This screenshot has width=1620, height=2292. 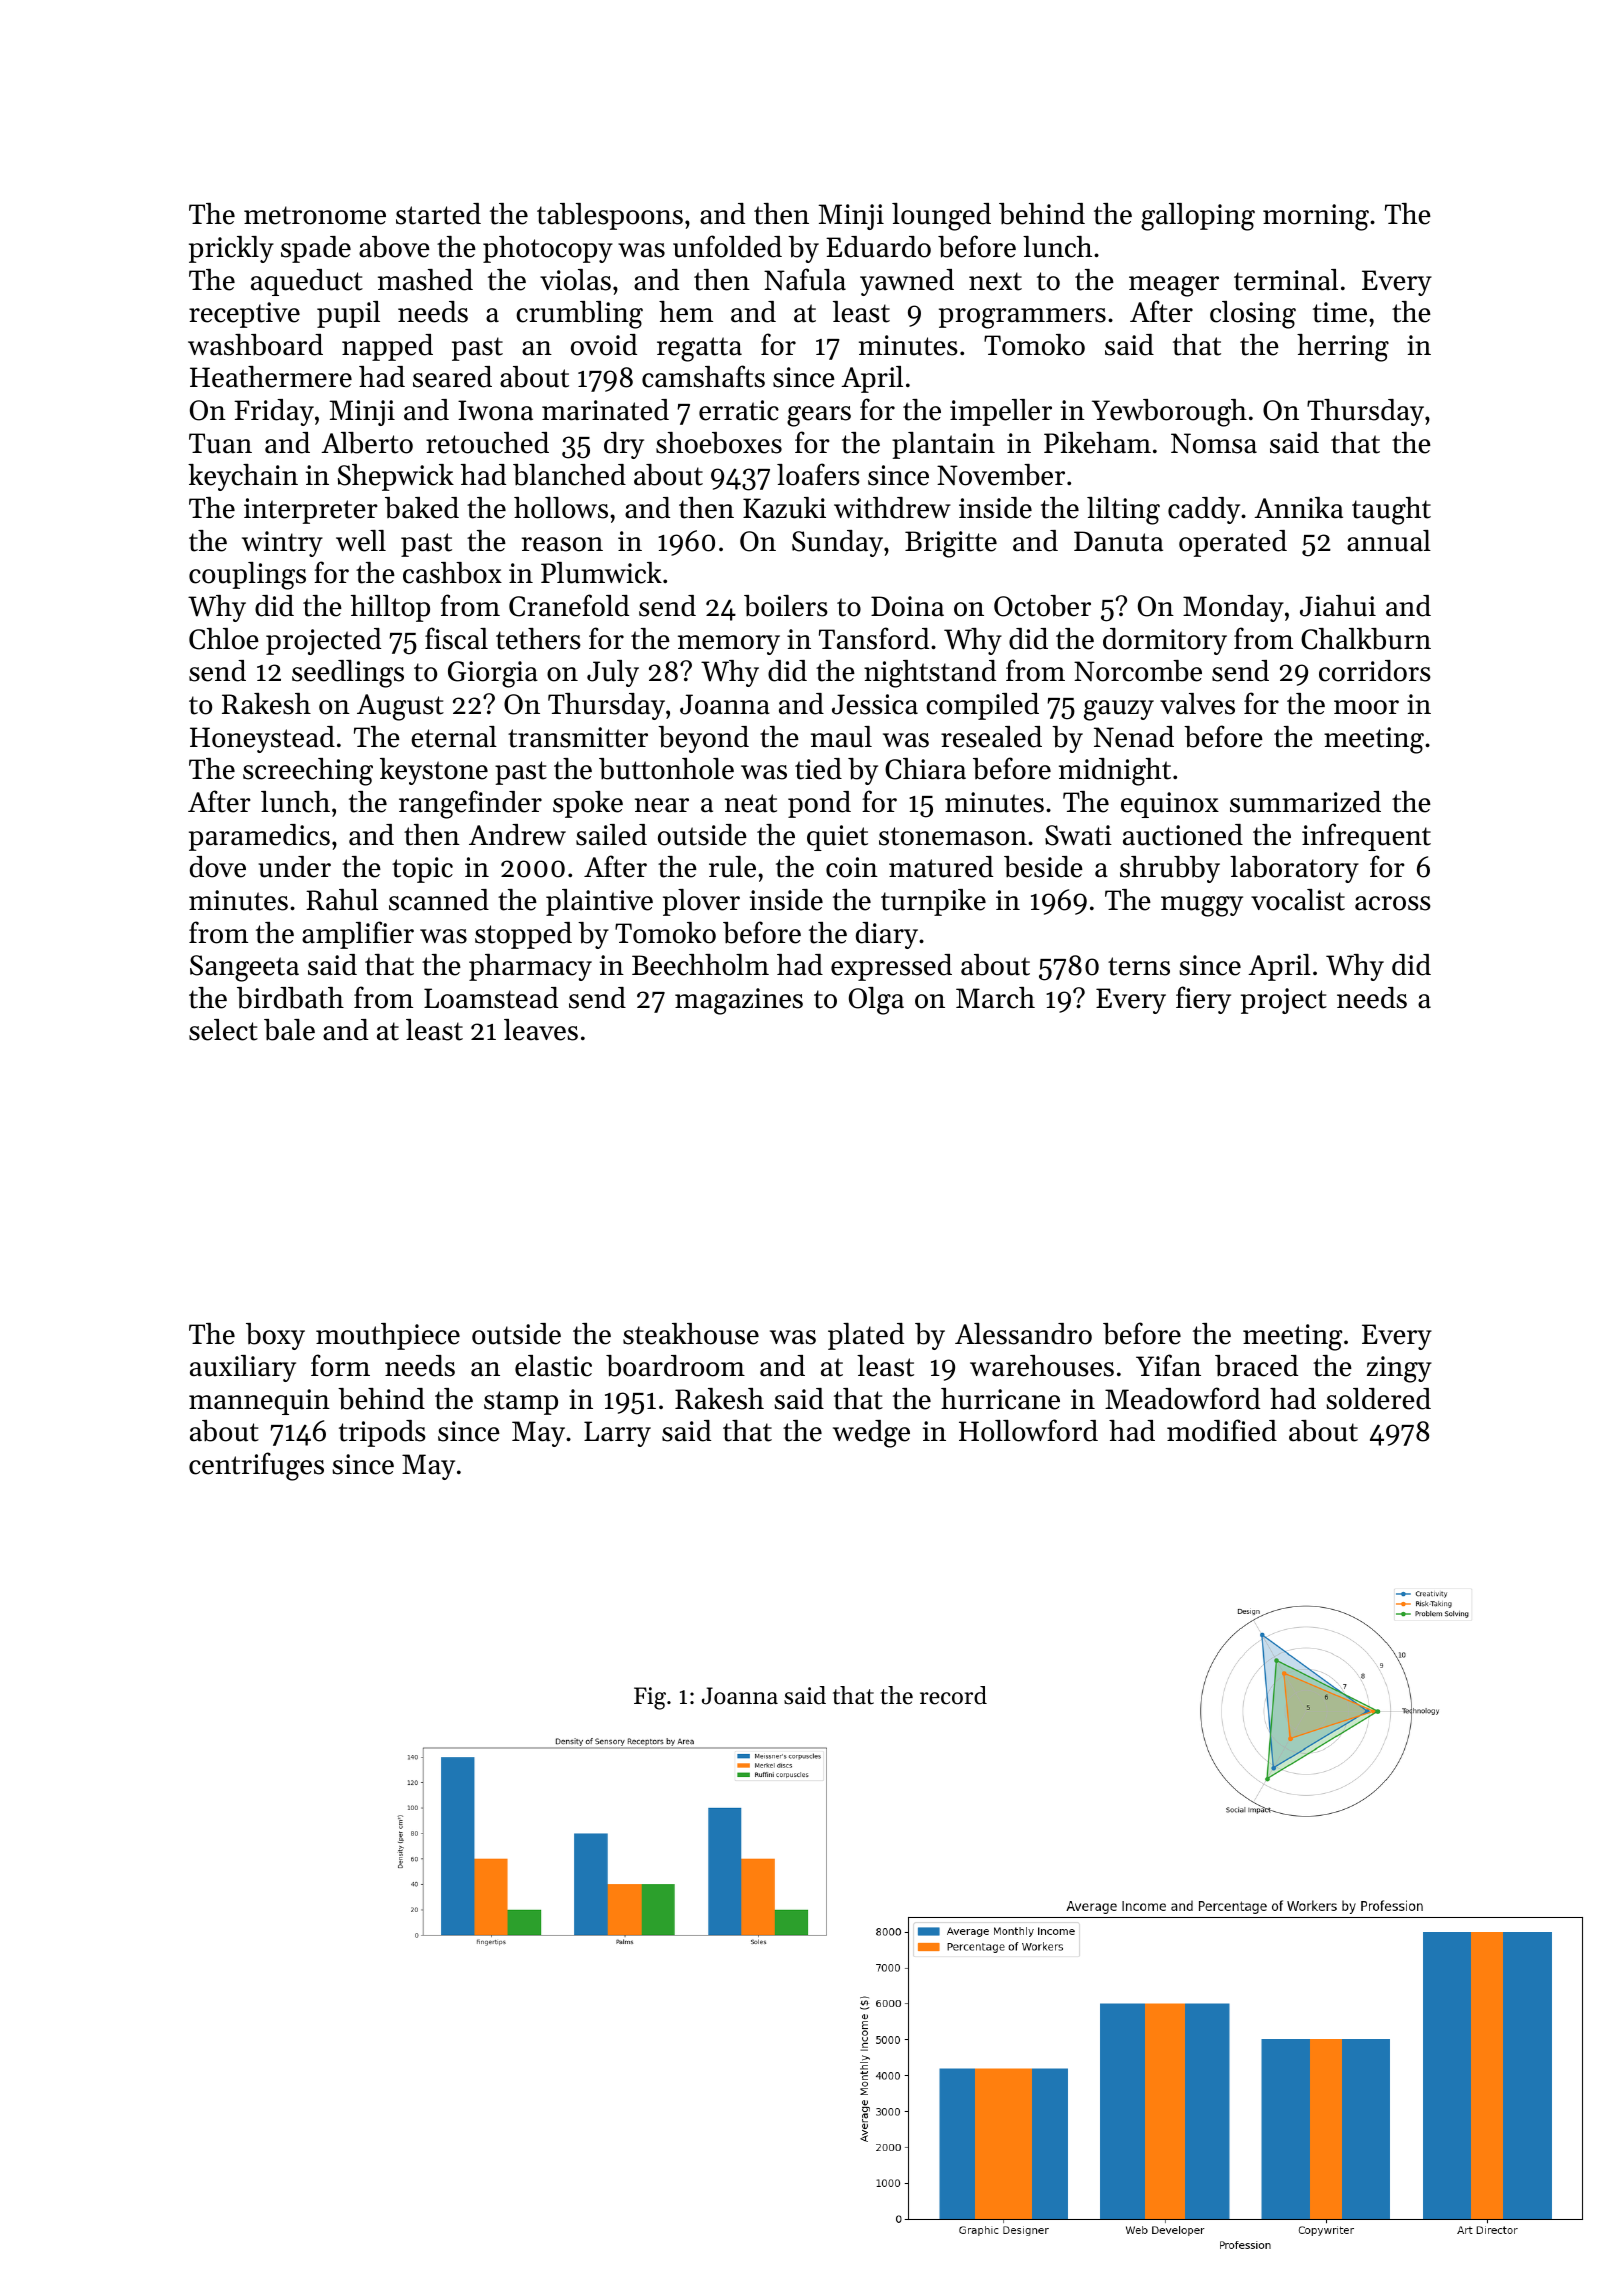 What do you see at coordinates (739, 1001) in the screenshot?
I see `magazines` at bounding box center [739, 1001].
